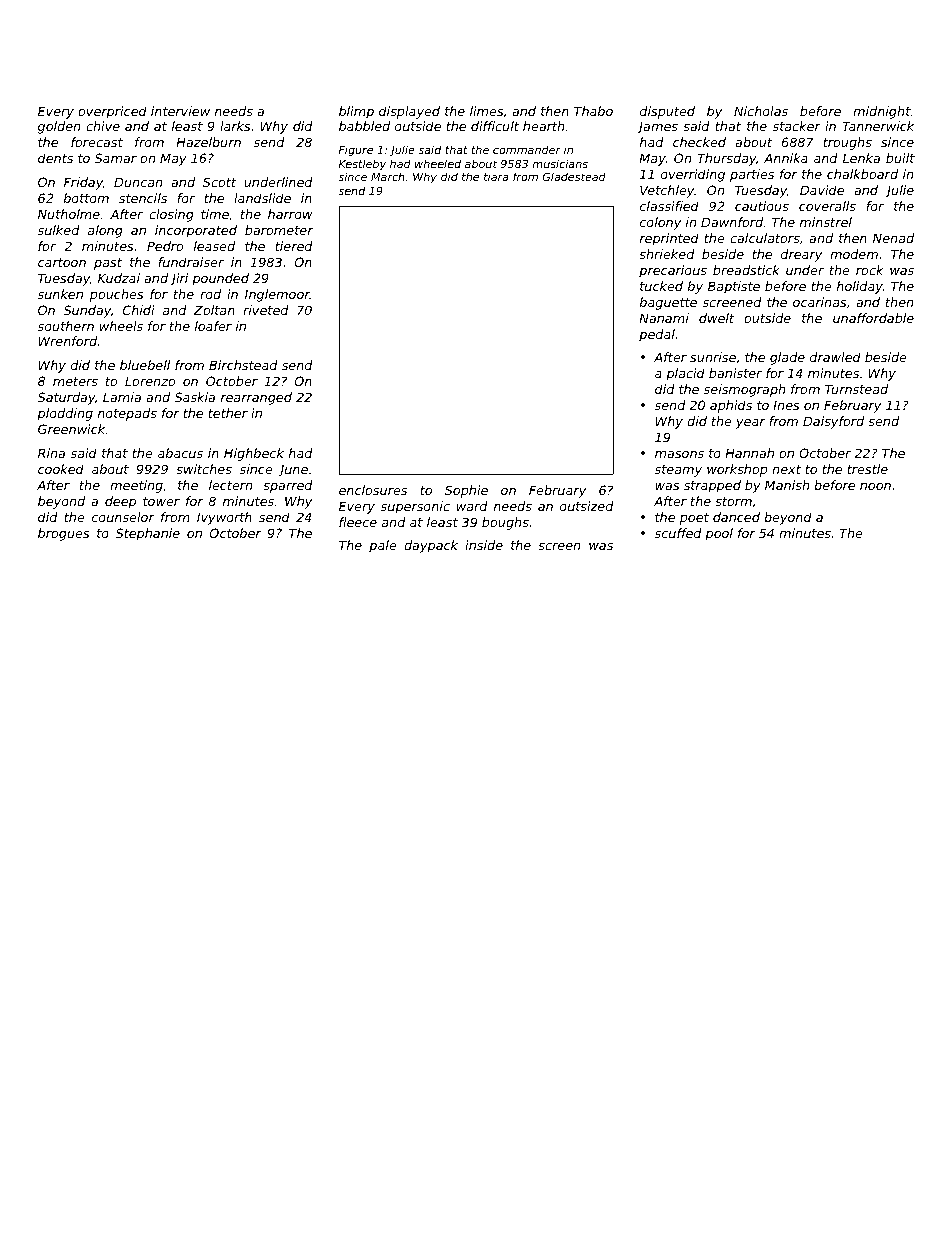 The image size is (952, 1233). I want to click on Hazelburn, so click(208, 142).
